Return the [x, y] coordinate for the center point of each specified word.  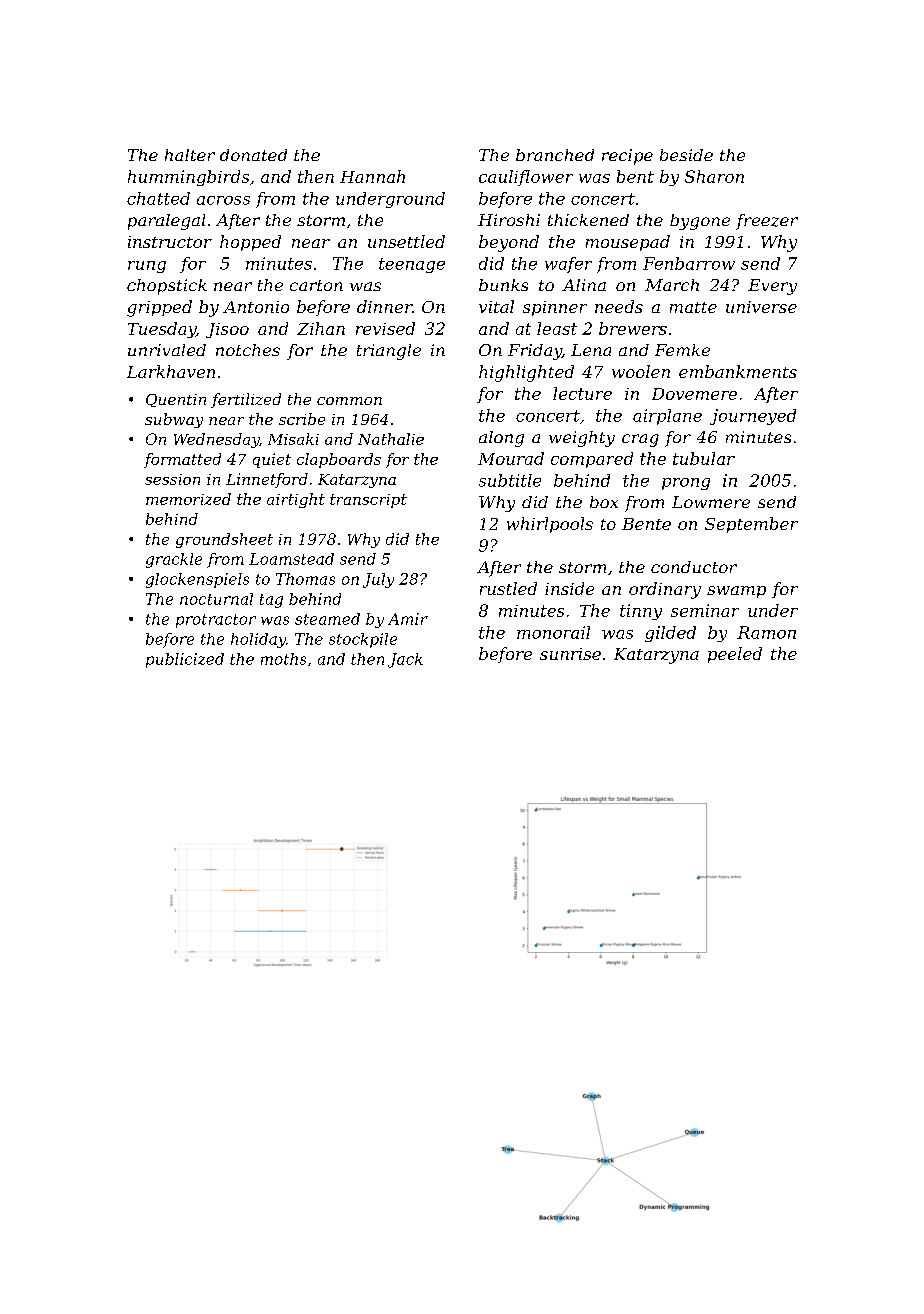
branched [555, 155]
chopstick [167, 287]
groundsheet [224, 540]
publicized [185, 660]
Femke [682, 350]
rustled [508, 588]
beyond [509, 243]
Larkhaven [171, 371]
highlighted [526, 373]
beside [686, 155]
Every [772, 287]
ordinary [665, 590]
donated [253, 155]
